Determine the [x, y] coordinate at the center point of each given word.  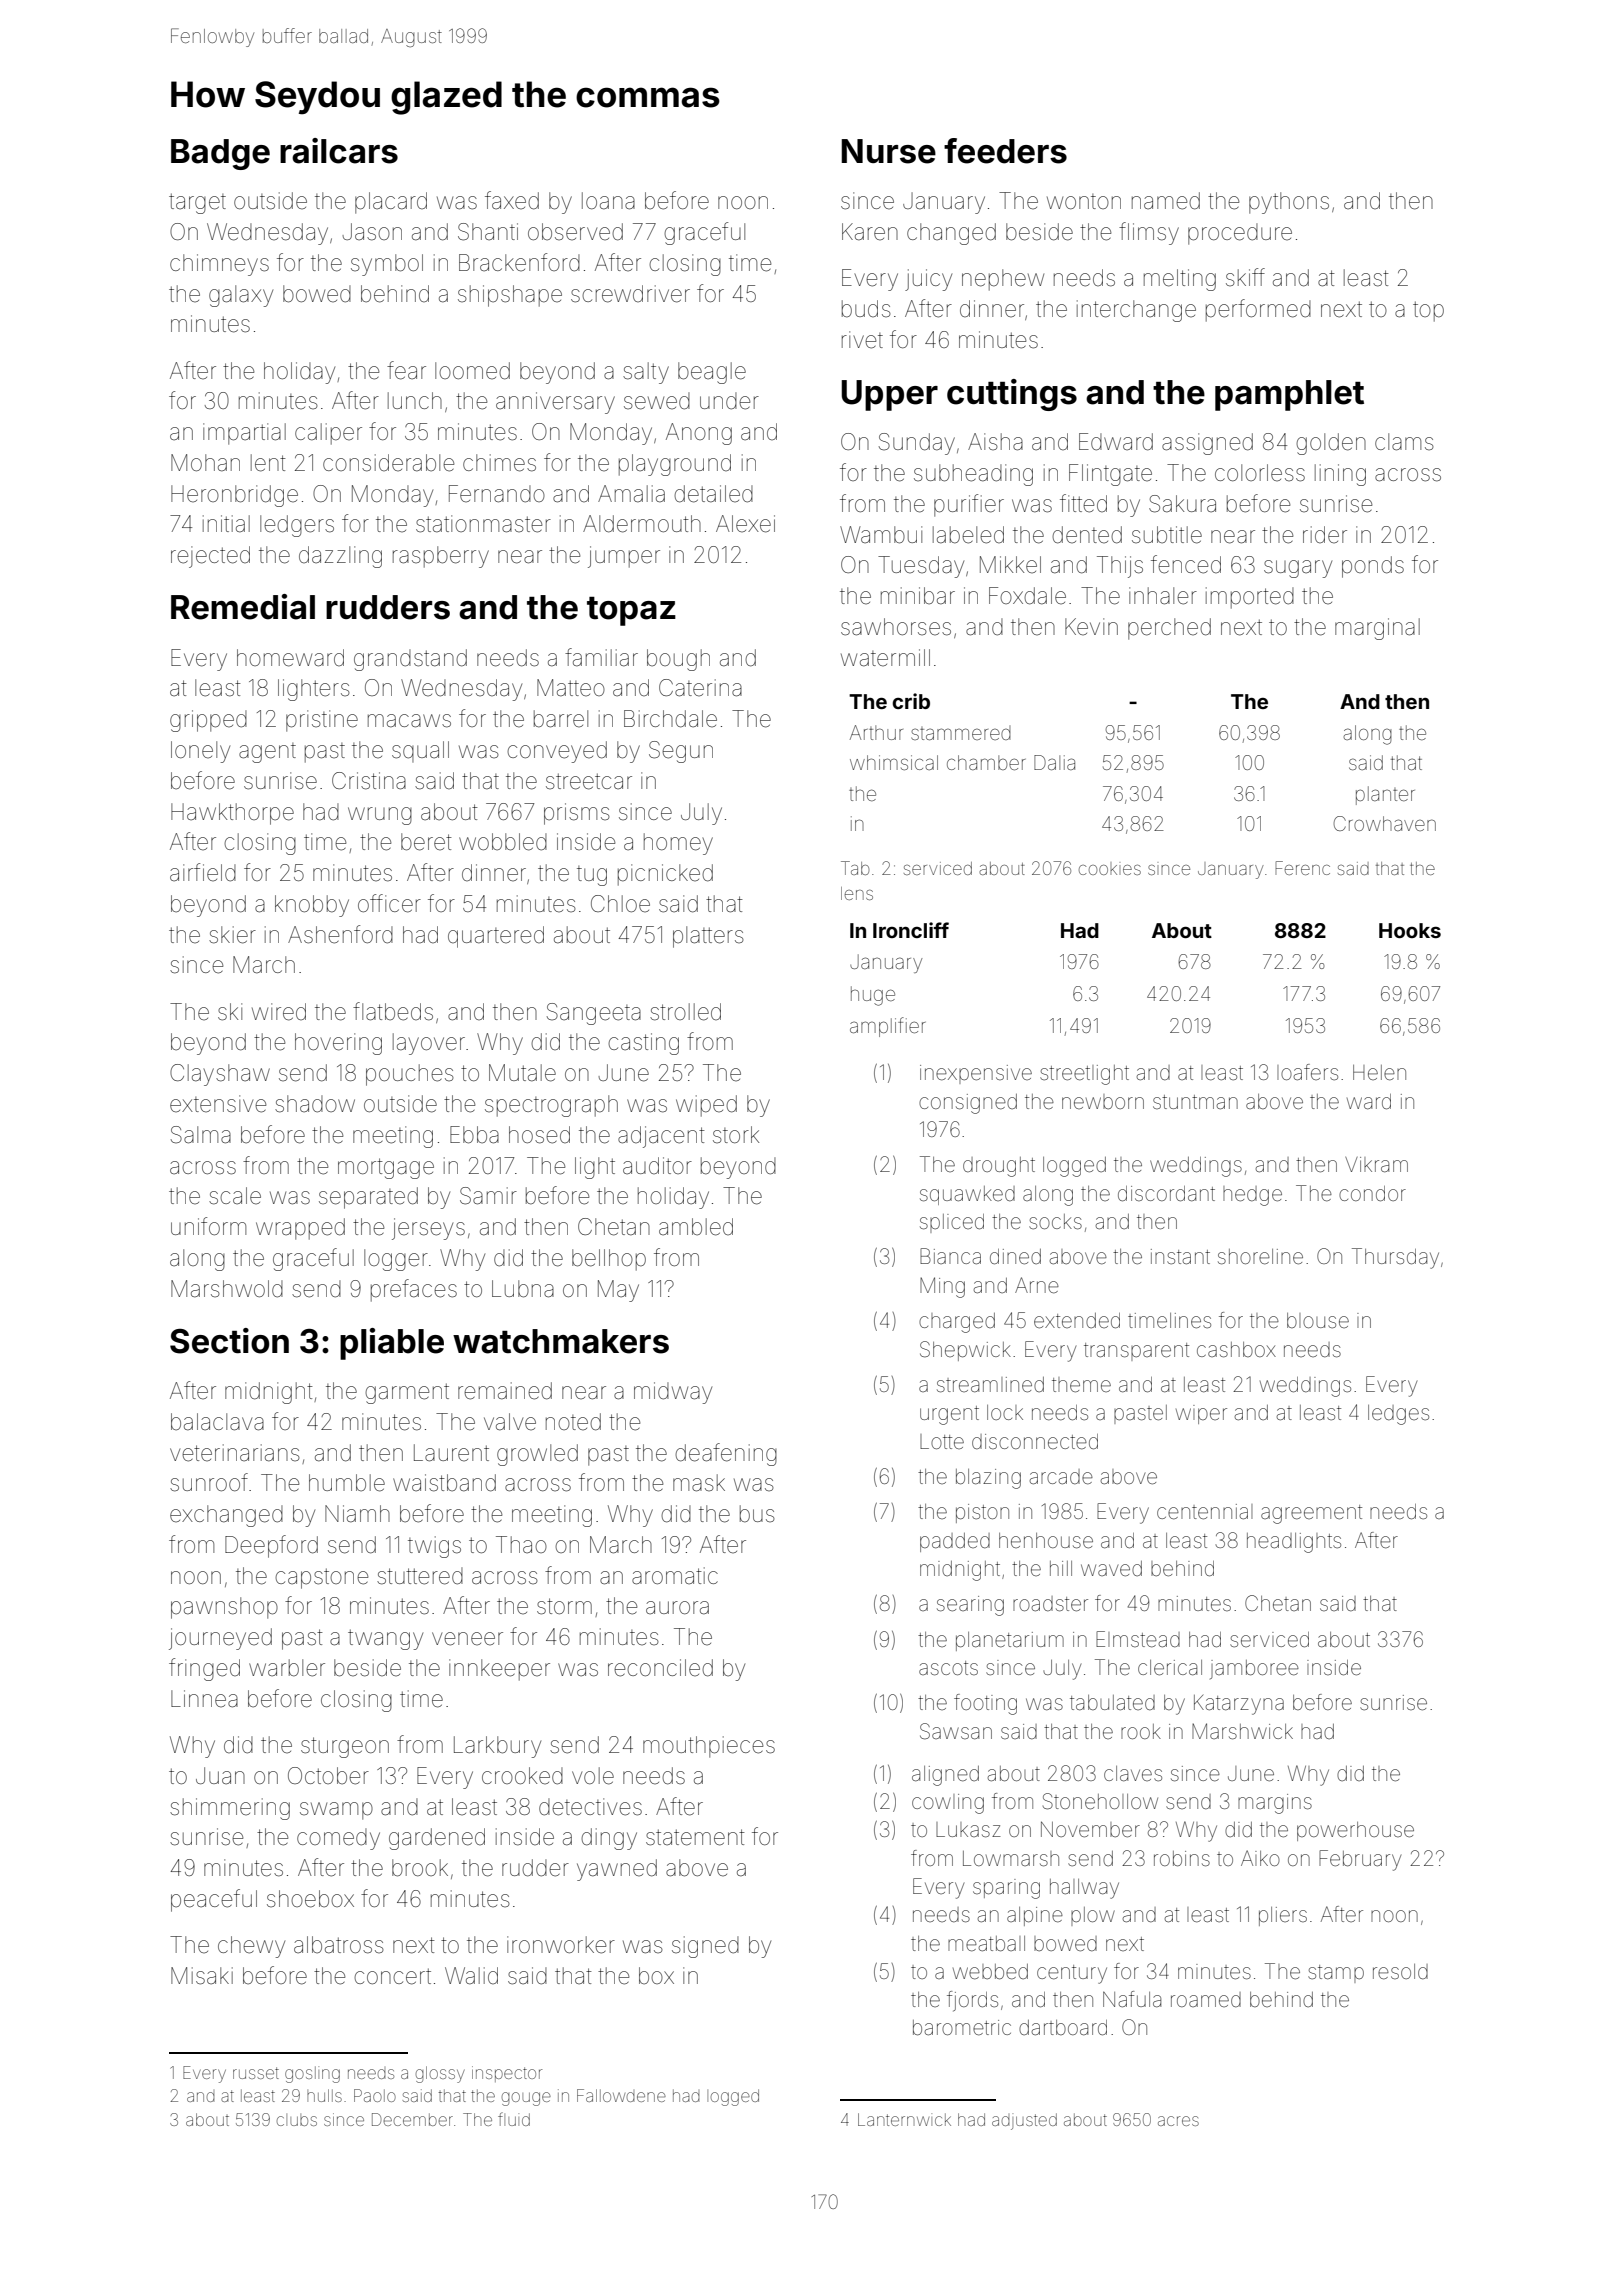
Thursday [1395, 1258]
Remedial [243, 607]
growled [537, 1455]
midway [673, 1393]
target [197, 203]
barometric [962, 2027]
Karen [870, 232]
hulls [324, 2095]
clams [1404, 442]
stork [736, 1134]
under [729, 401]
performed [1258, 310]
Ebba [474, 1135]
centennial [1205, 1511]
